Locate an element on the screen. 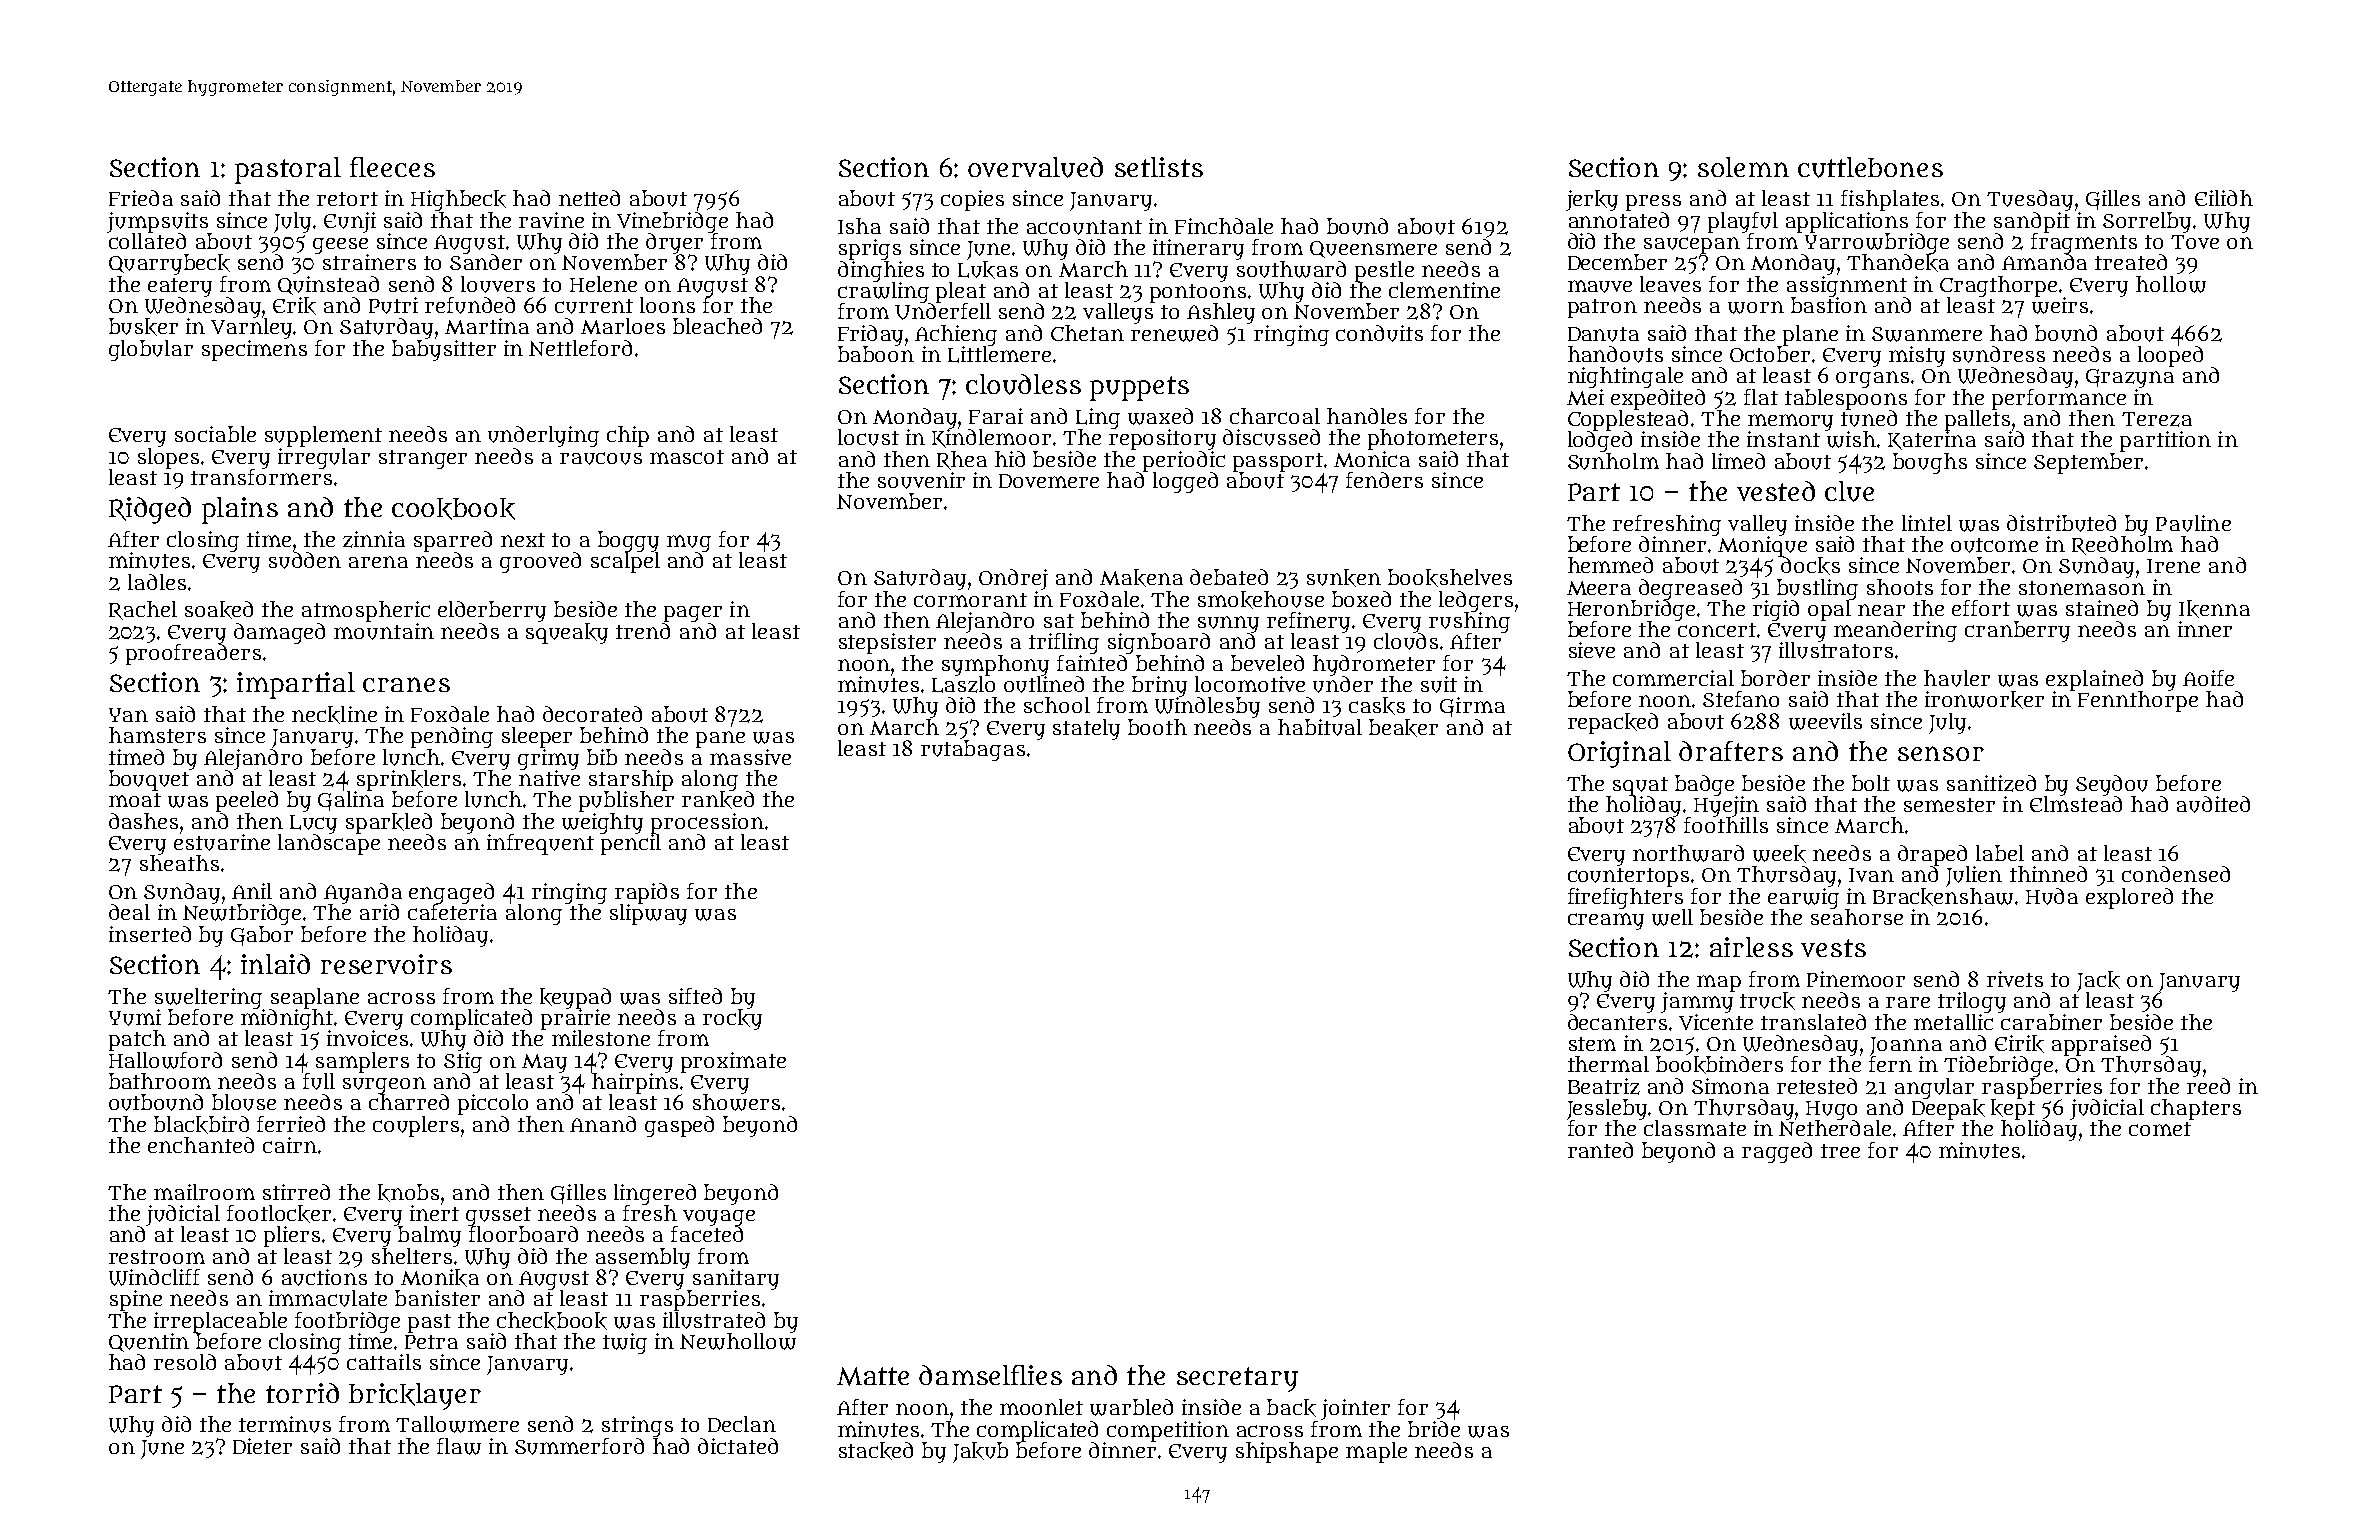 This screenshot has height=1532, width=2367. bride is located at coordinates (1434, 1429).
